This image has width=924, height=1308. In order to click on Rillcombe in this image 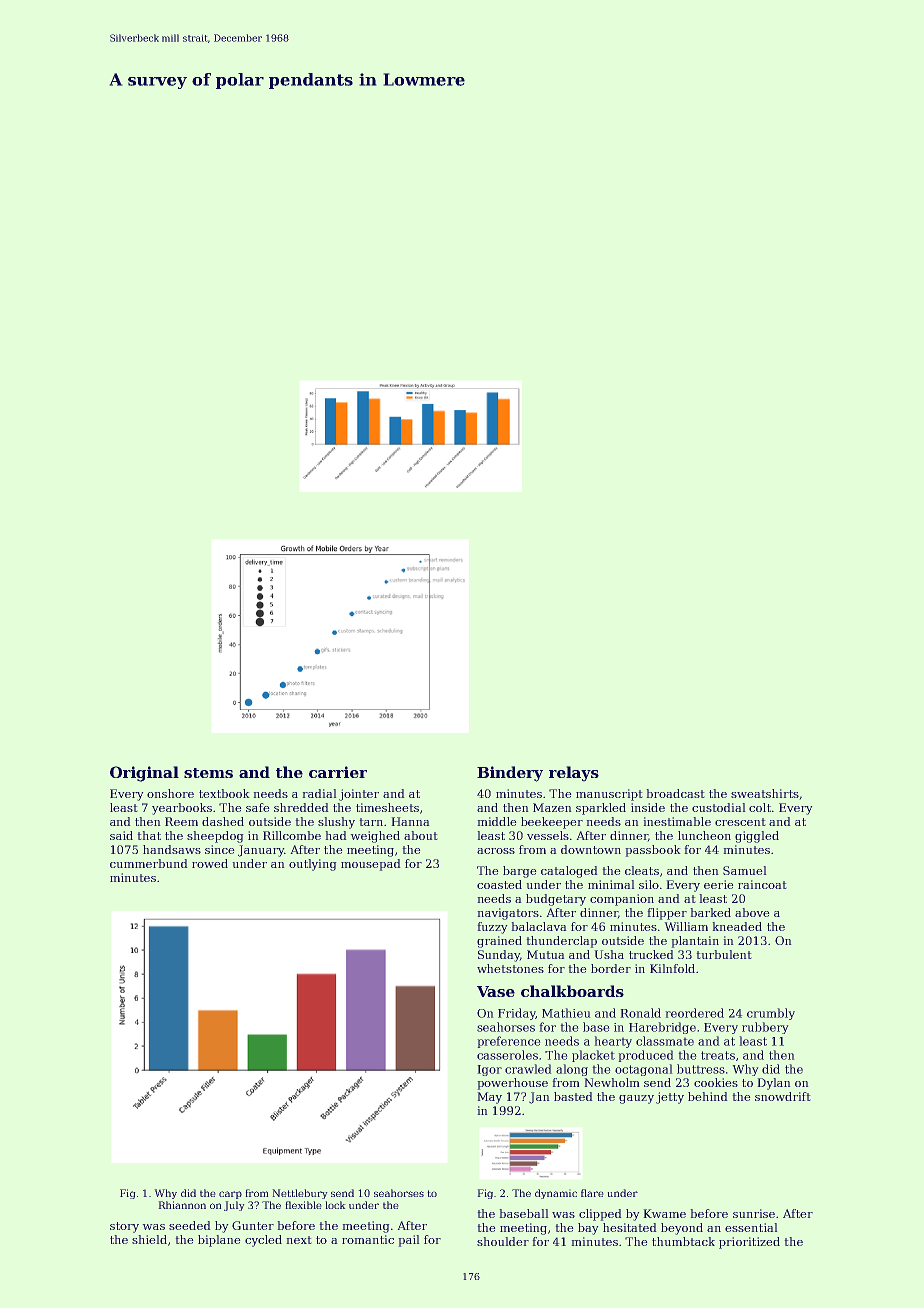, I will do `click(292, 835)`.
